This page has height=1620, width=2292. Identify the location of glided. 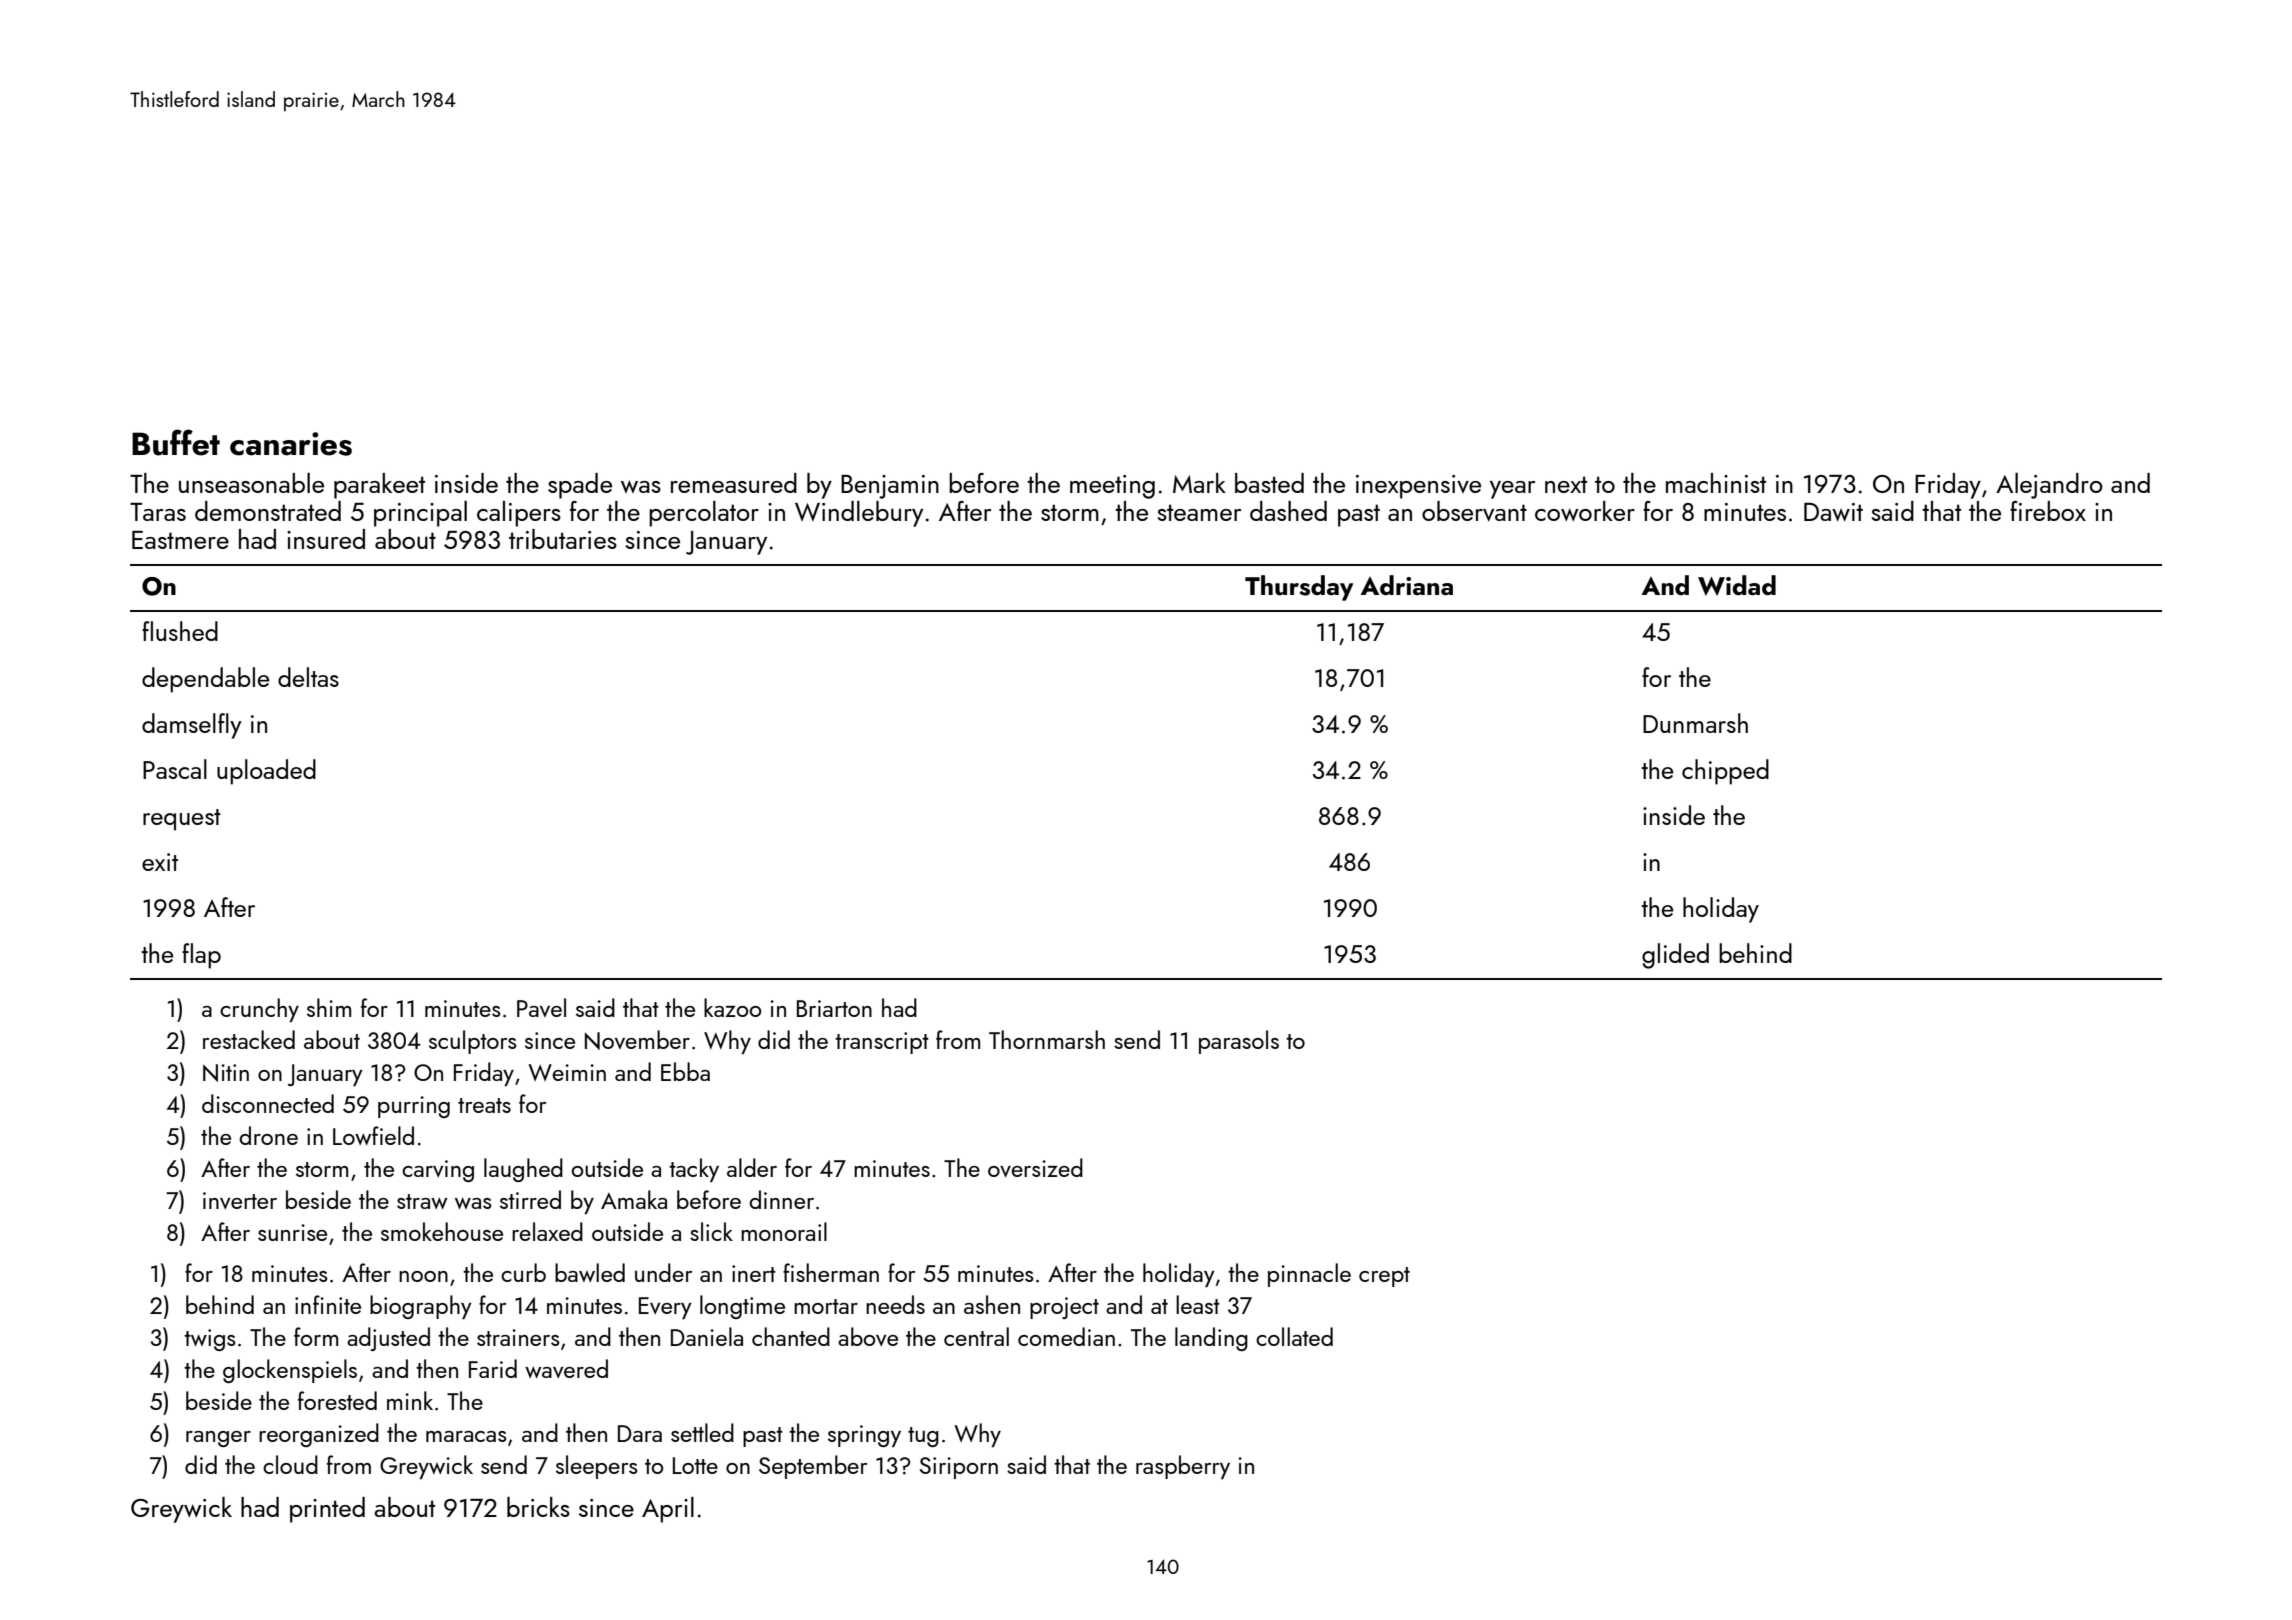
(1675, 956).
